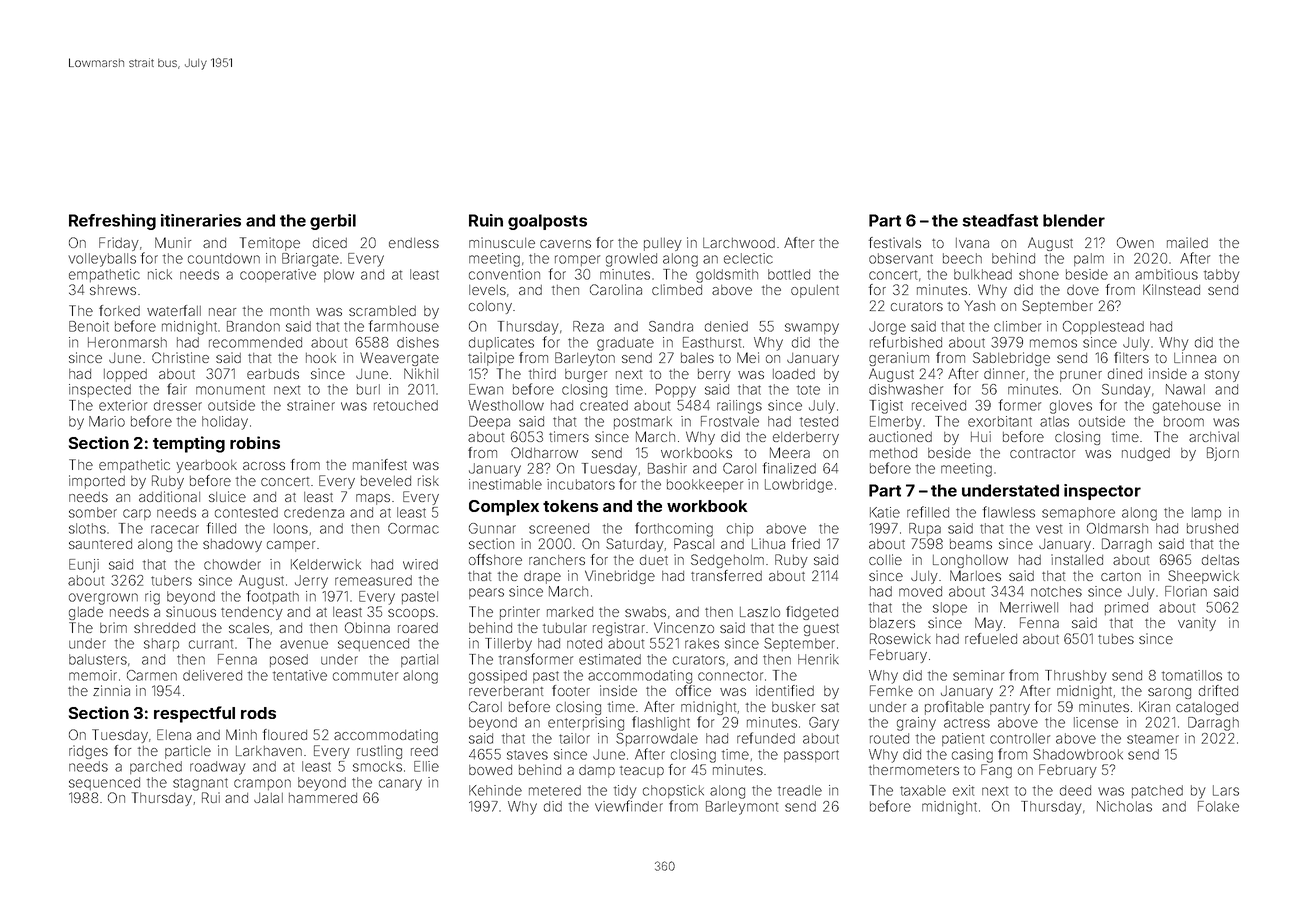 The height and width of the image is (924, 1308). I want to click on Friday, so click(119, 244).
